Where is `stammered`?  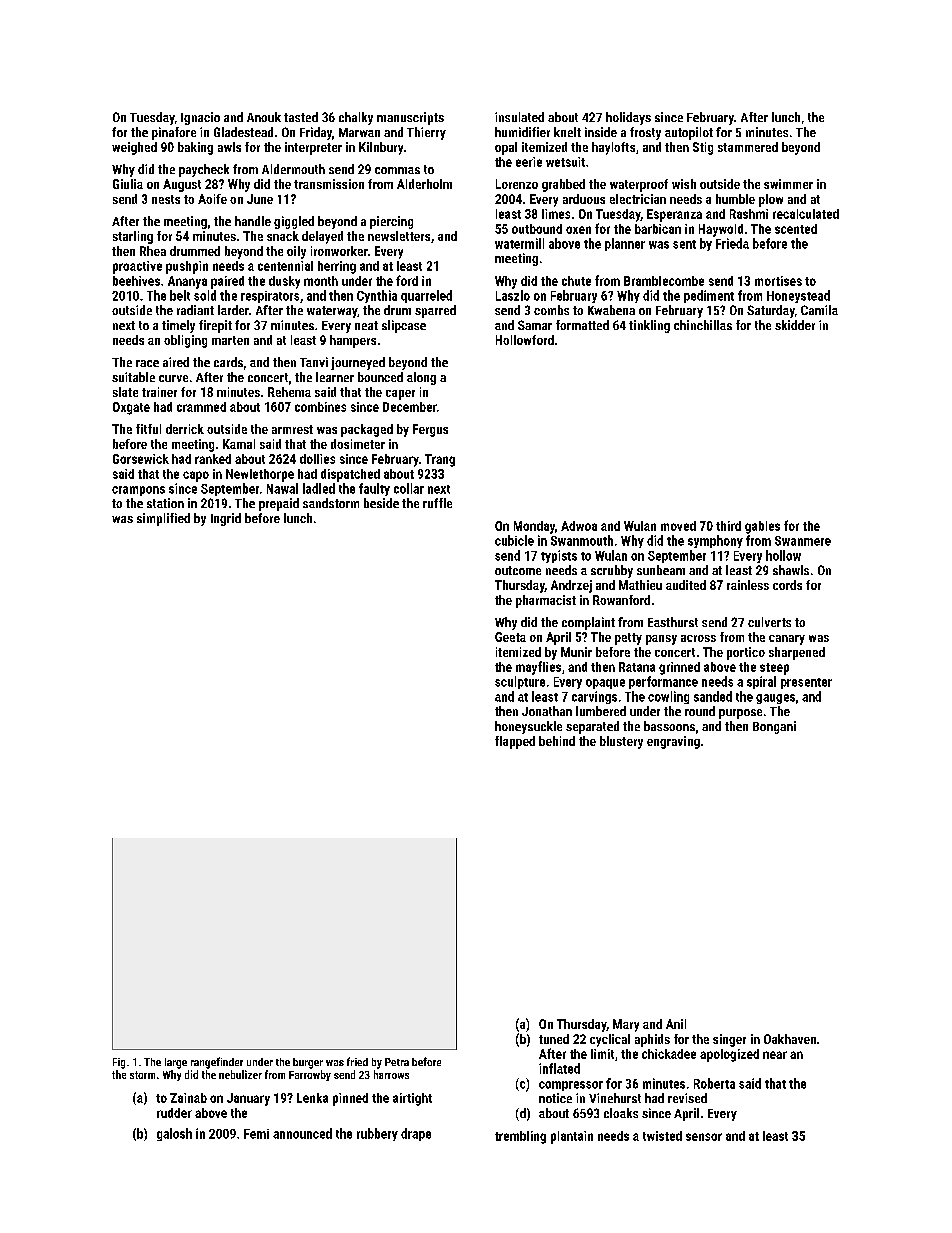
stammered is located at coordinates (748, 147).
